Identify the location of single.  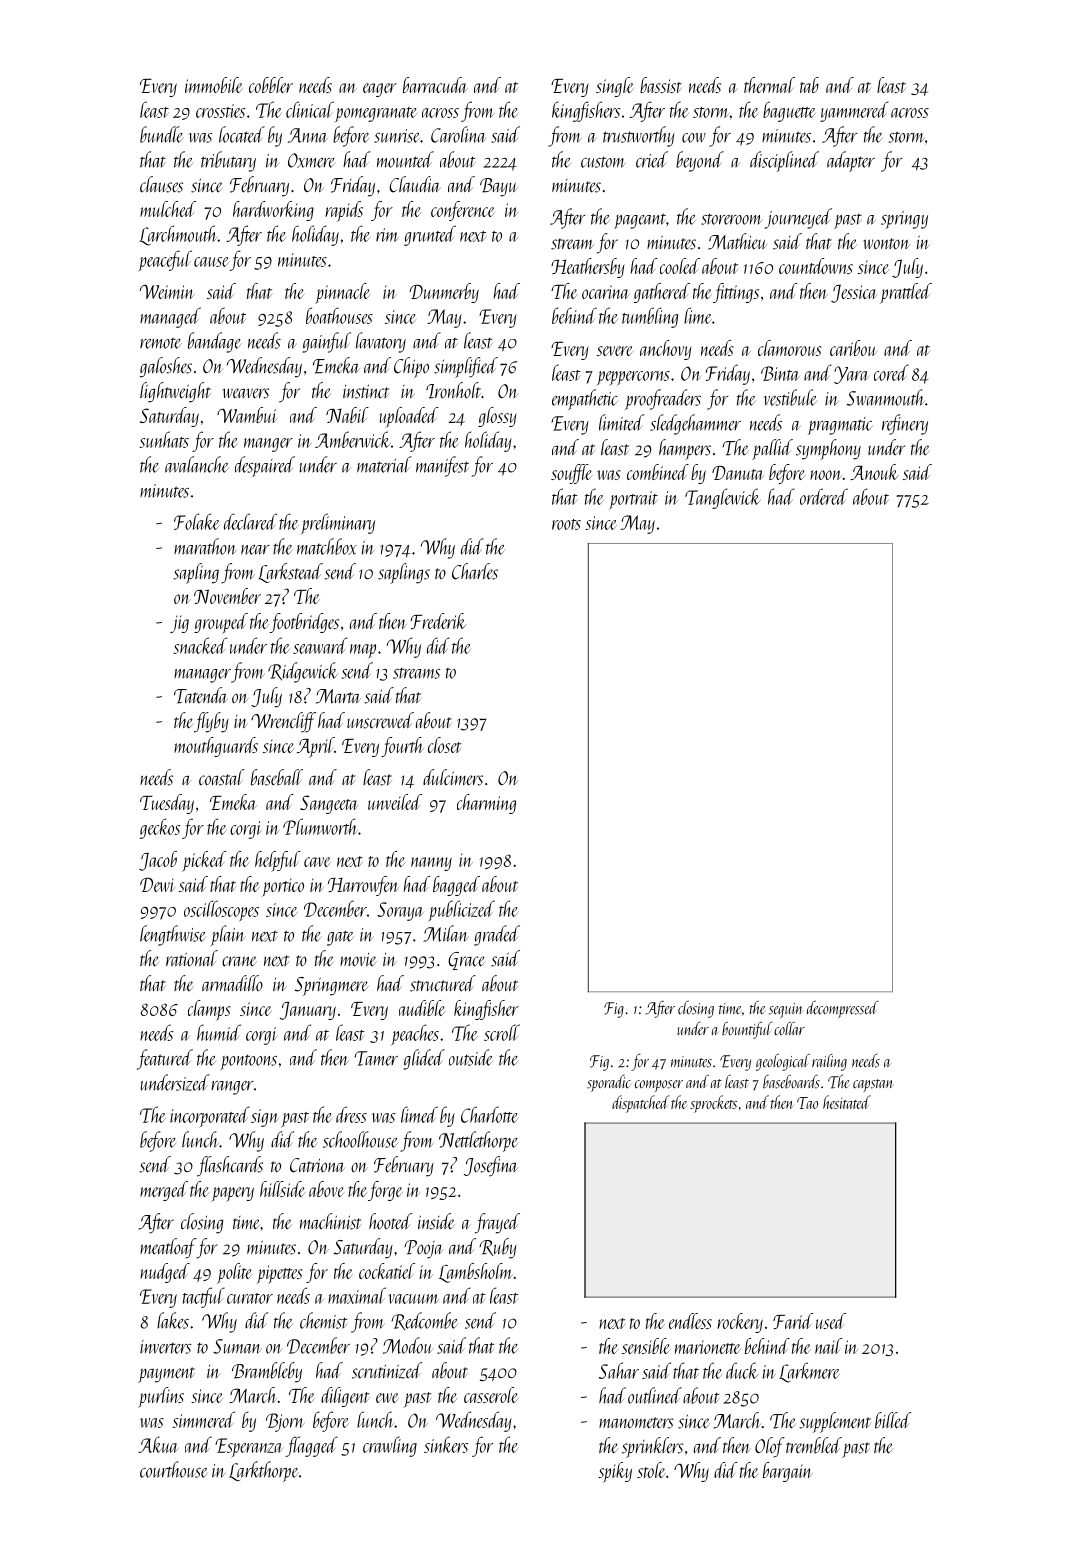
(615, 87).
